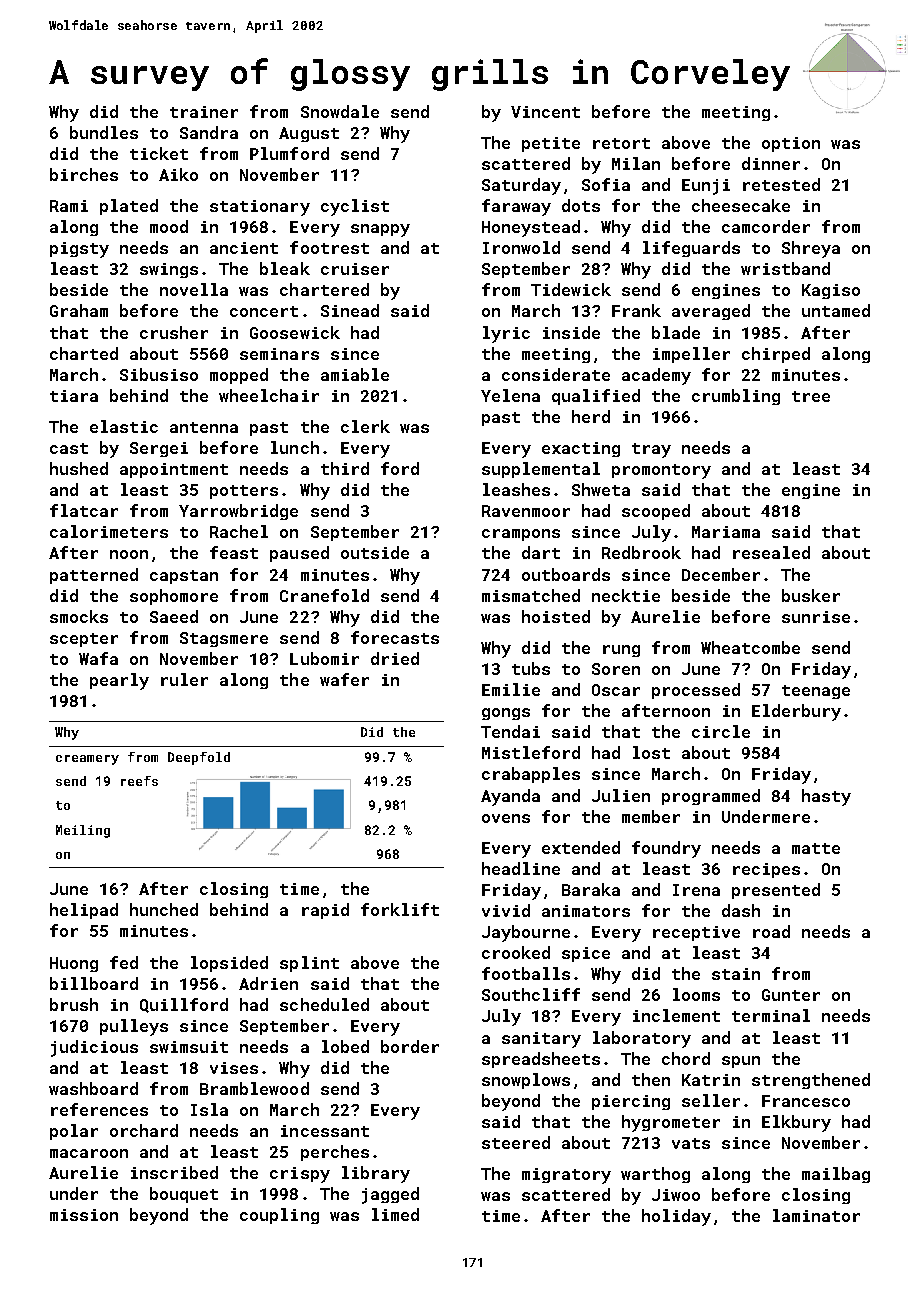 The width and height of the document is (924, 1308). What do you see at coordinates (124, 426) in the document?
I see `elastic` at bounding box center [124, 426].
